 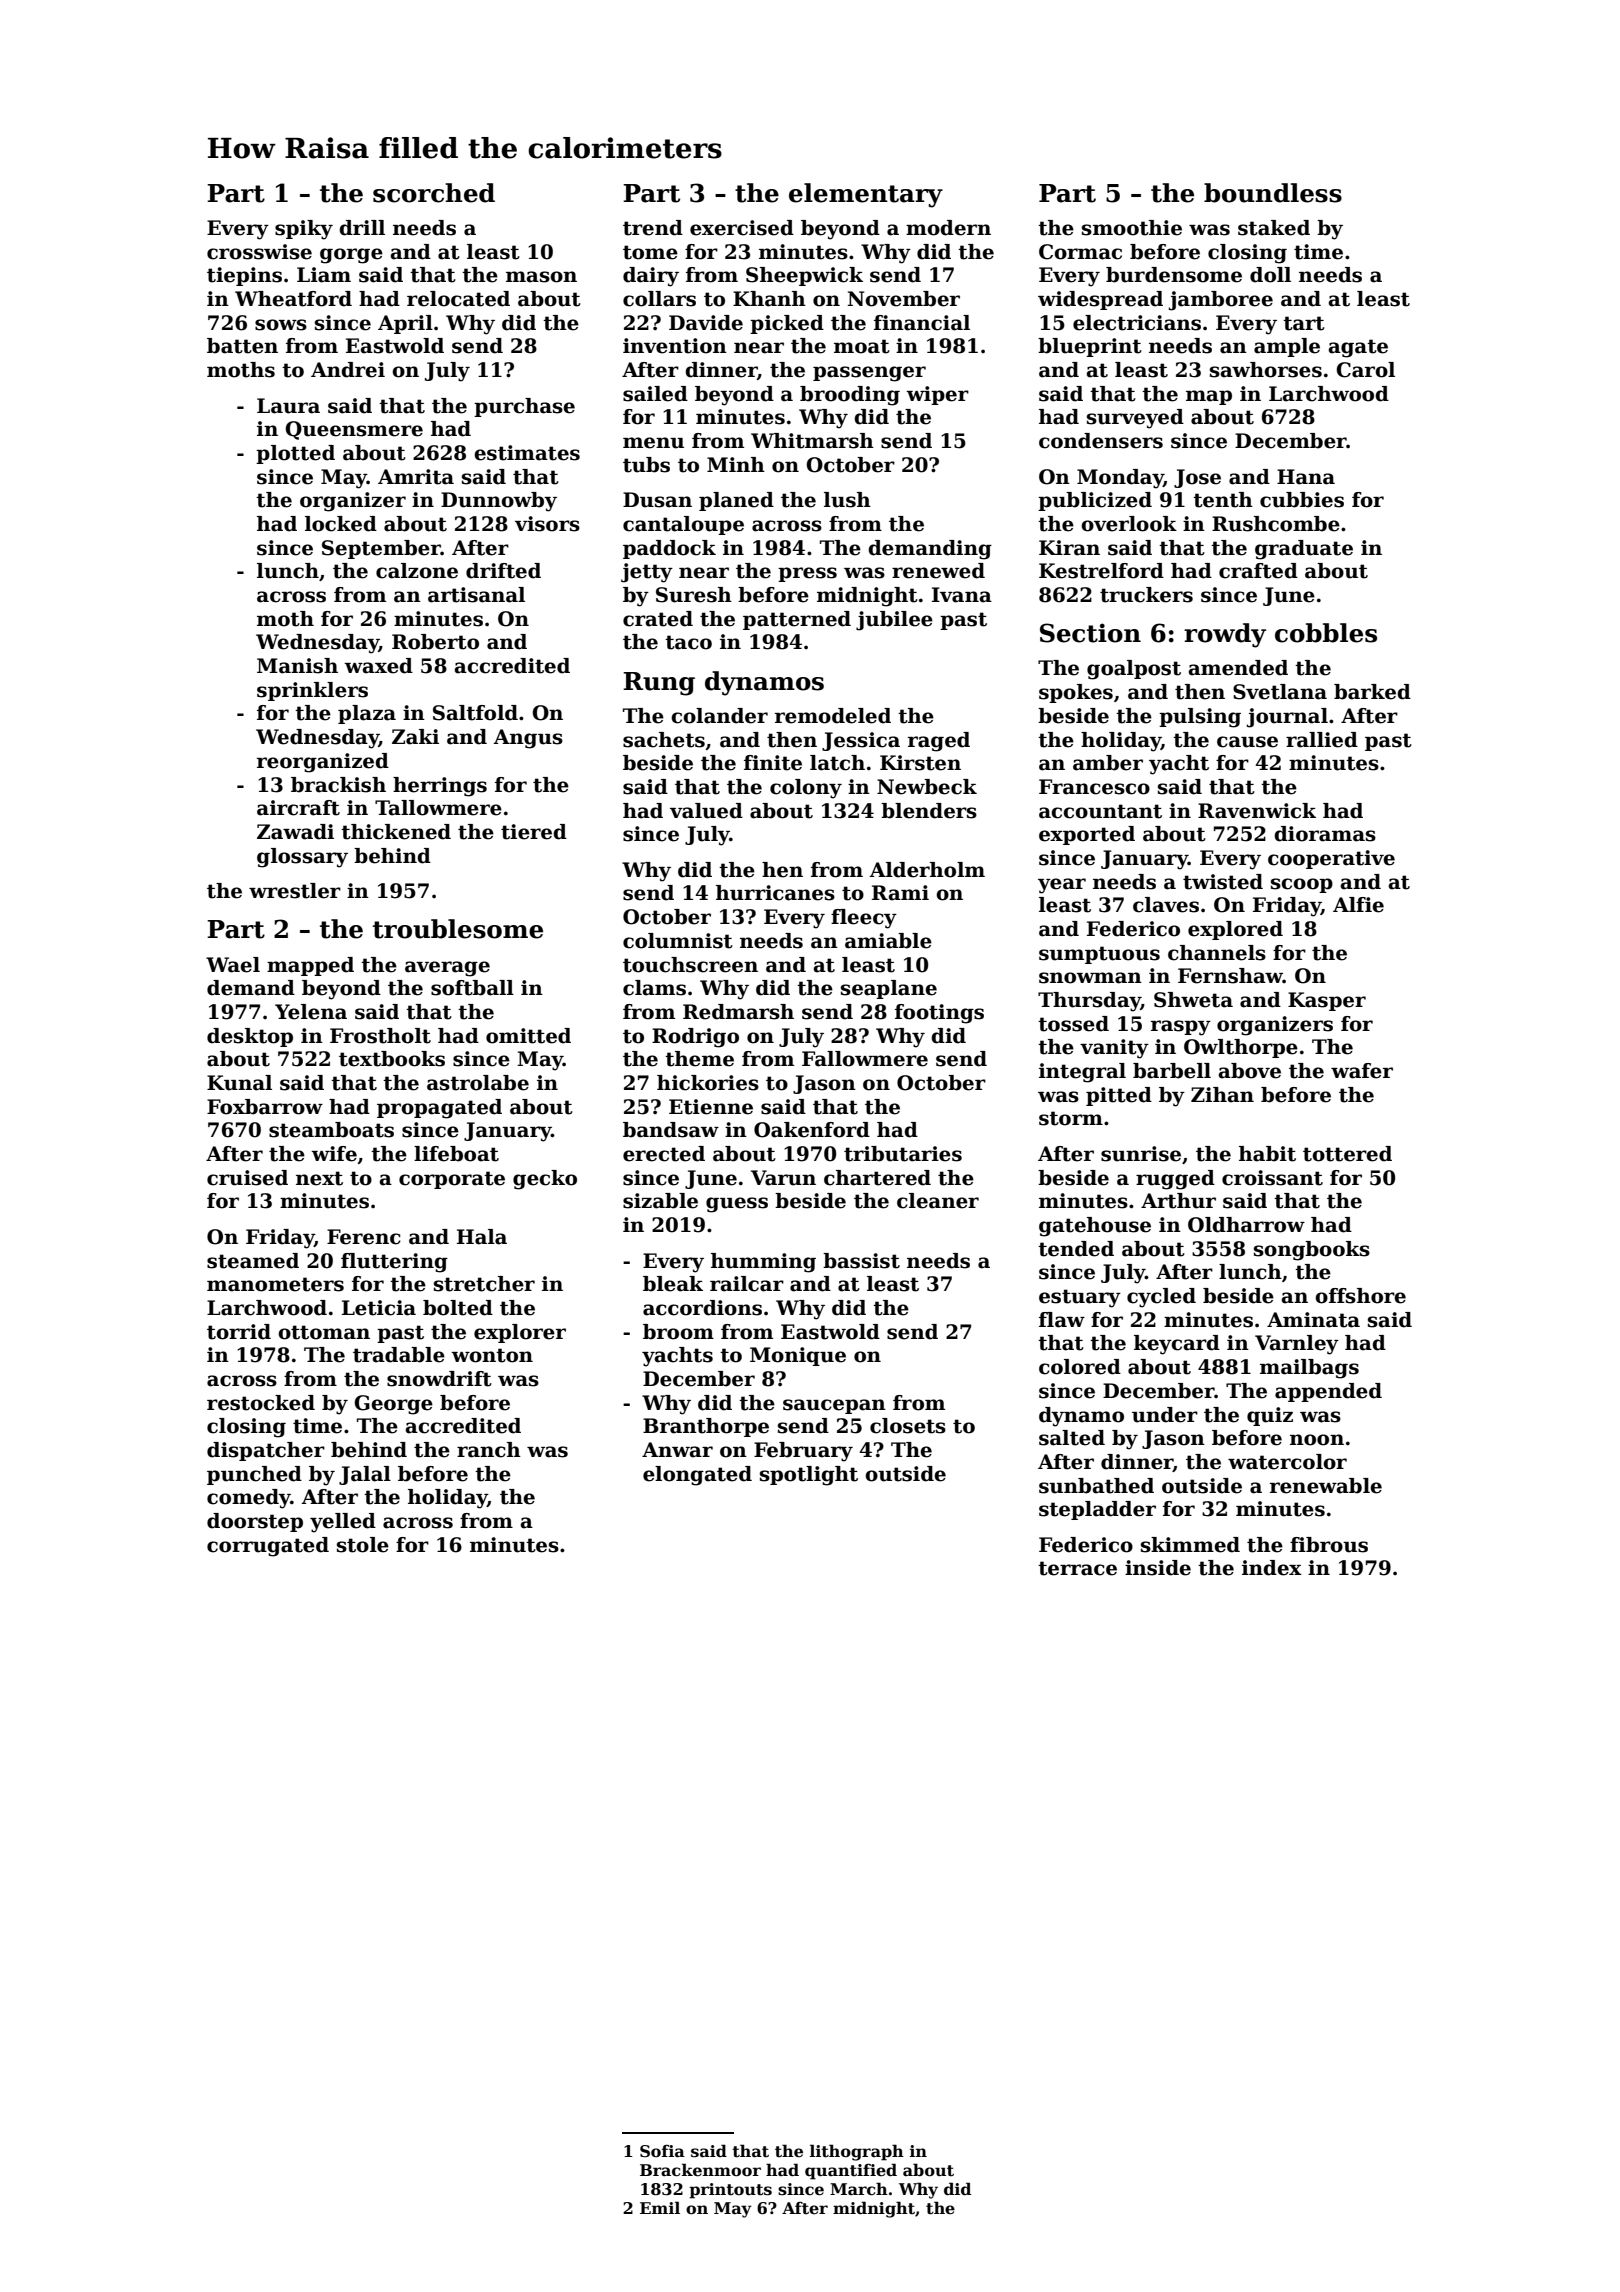 I want to click on smoothie, so click(x=1132, y=228).
